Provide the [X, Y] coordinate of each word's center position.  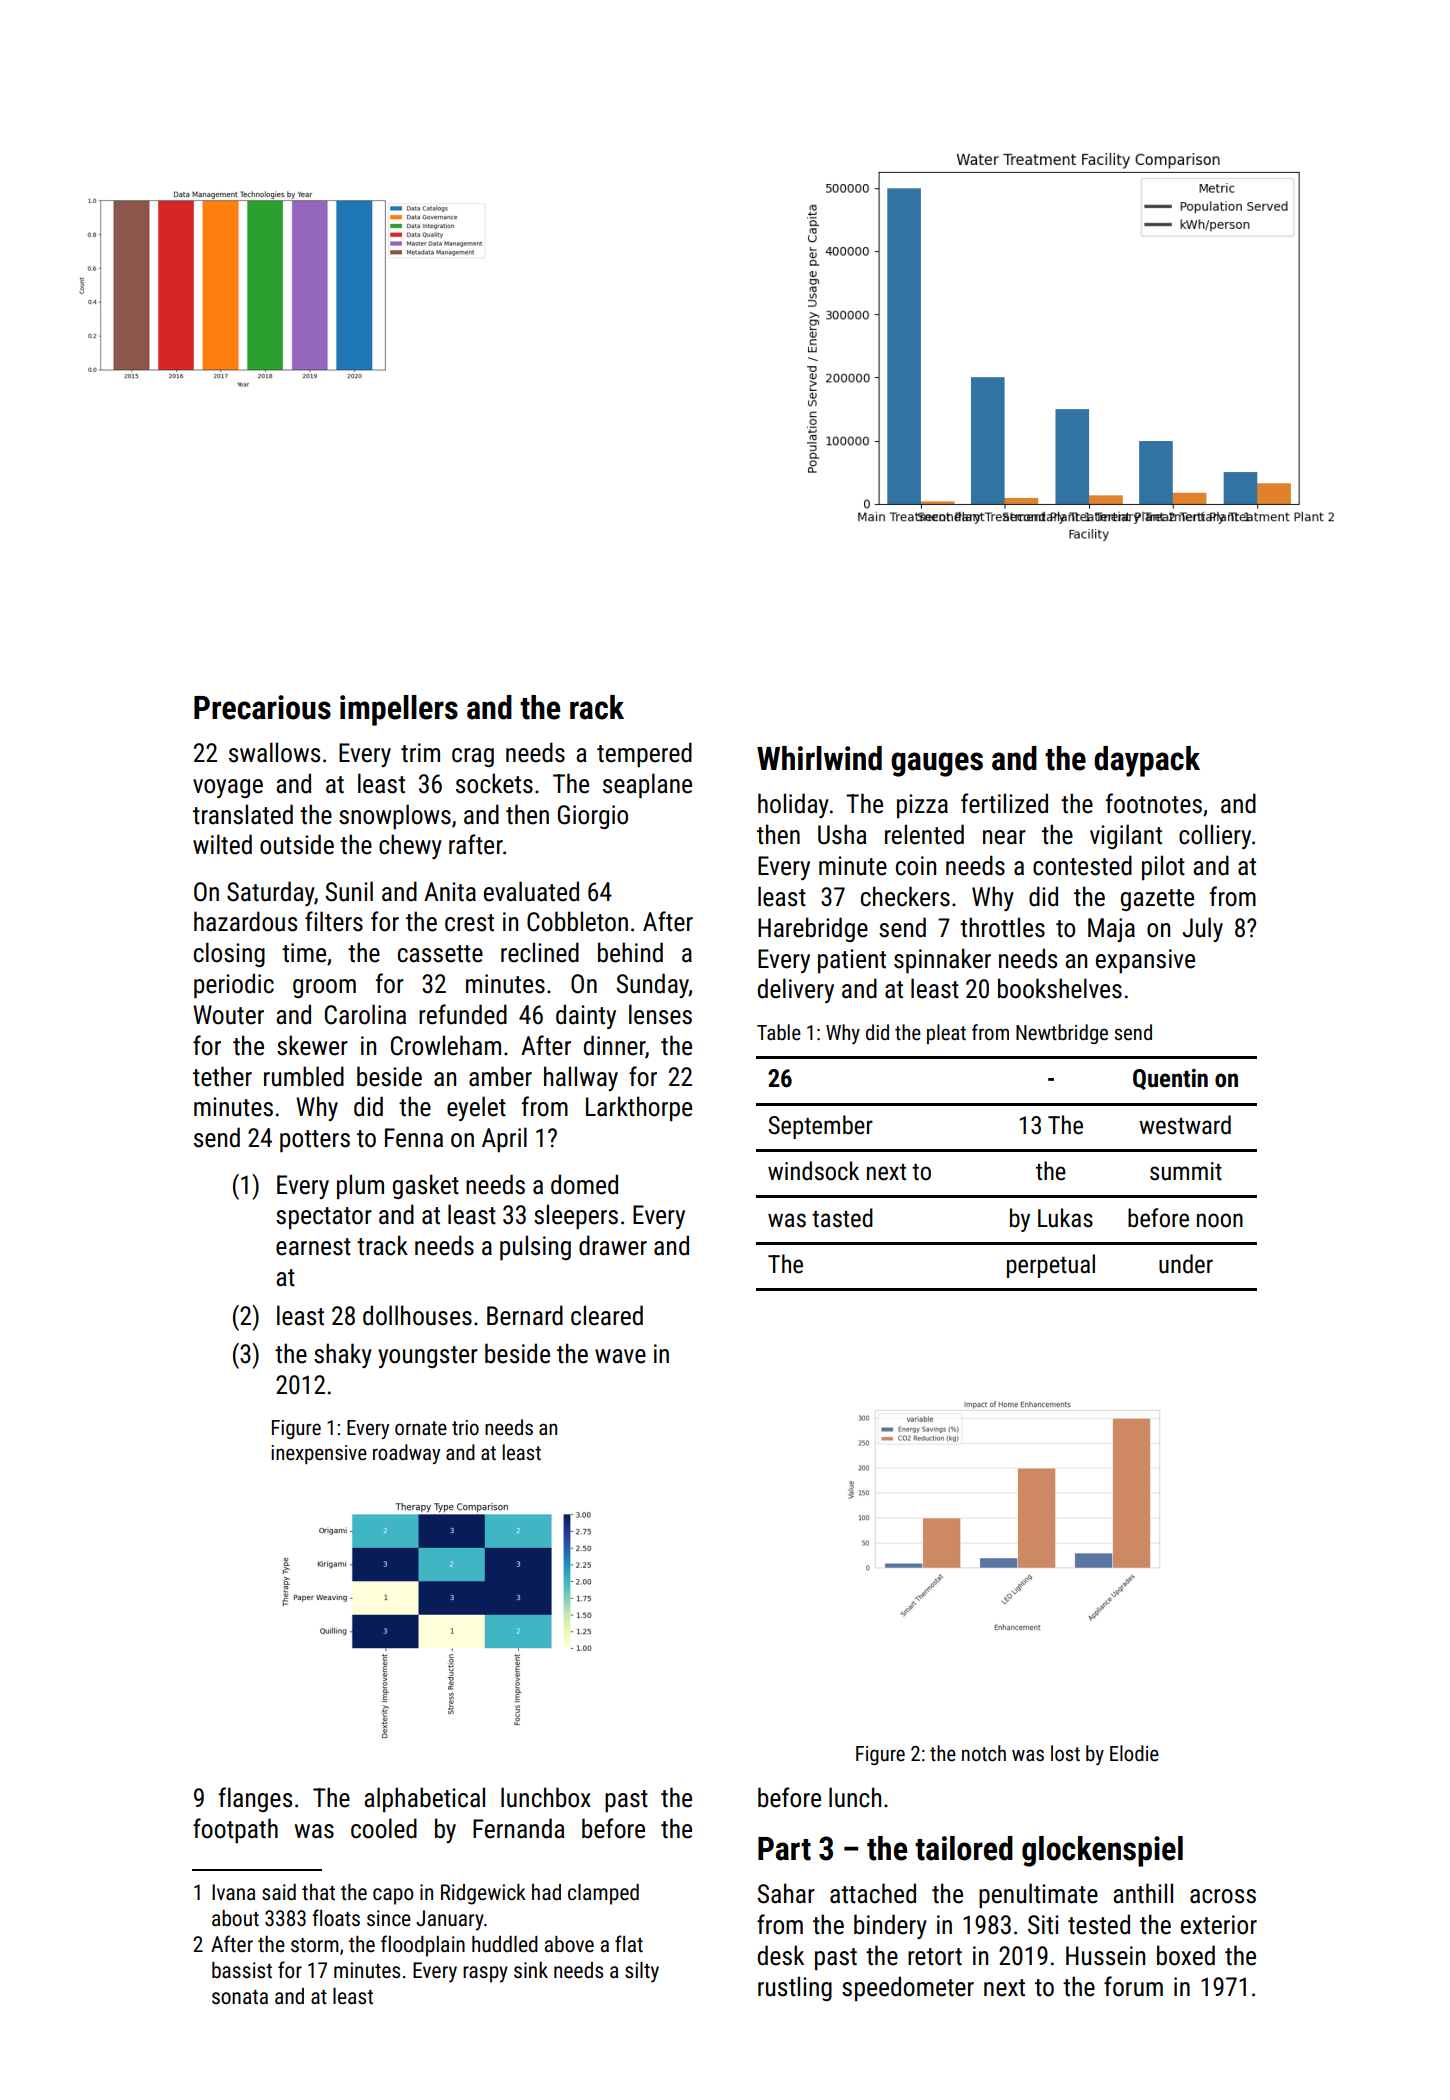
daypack [1147, 761]
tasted [842, 1218]
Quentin [1170, 1079]
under [1186, 1264]
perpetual [1051, 1266]
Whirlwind [819, 758]
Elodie [1134, 1753]
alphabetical [424, 1799]
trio [465, 1427]
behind [630, 952]
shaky [343, 1355]
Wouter [228, 1015]
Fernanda [519, 1828]
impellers [399, 710]
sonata [240, 1997]
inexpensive [319, 1454]
